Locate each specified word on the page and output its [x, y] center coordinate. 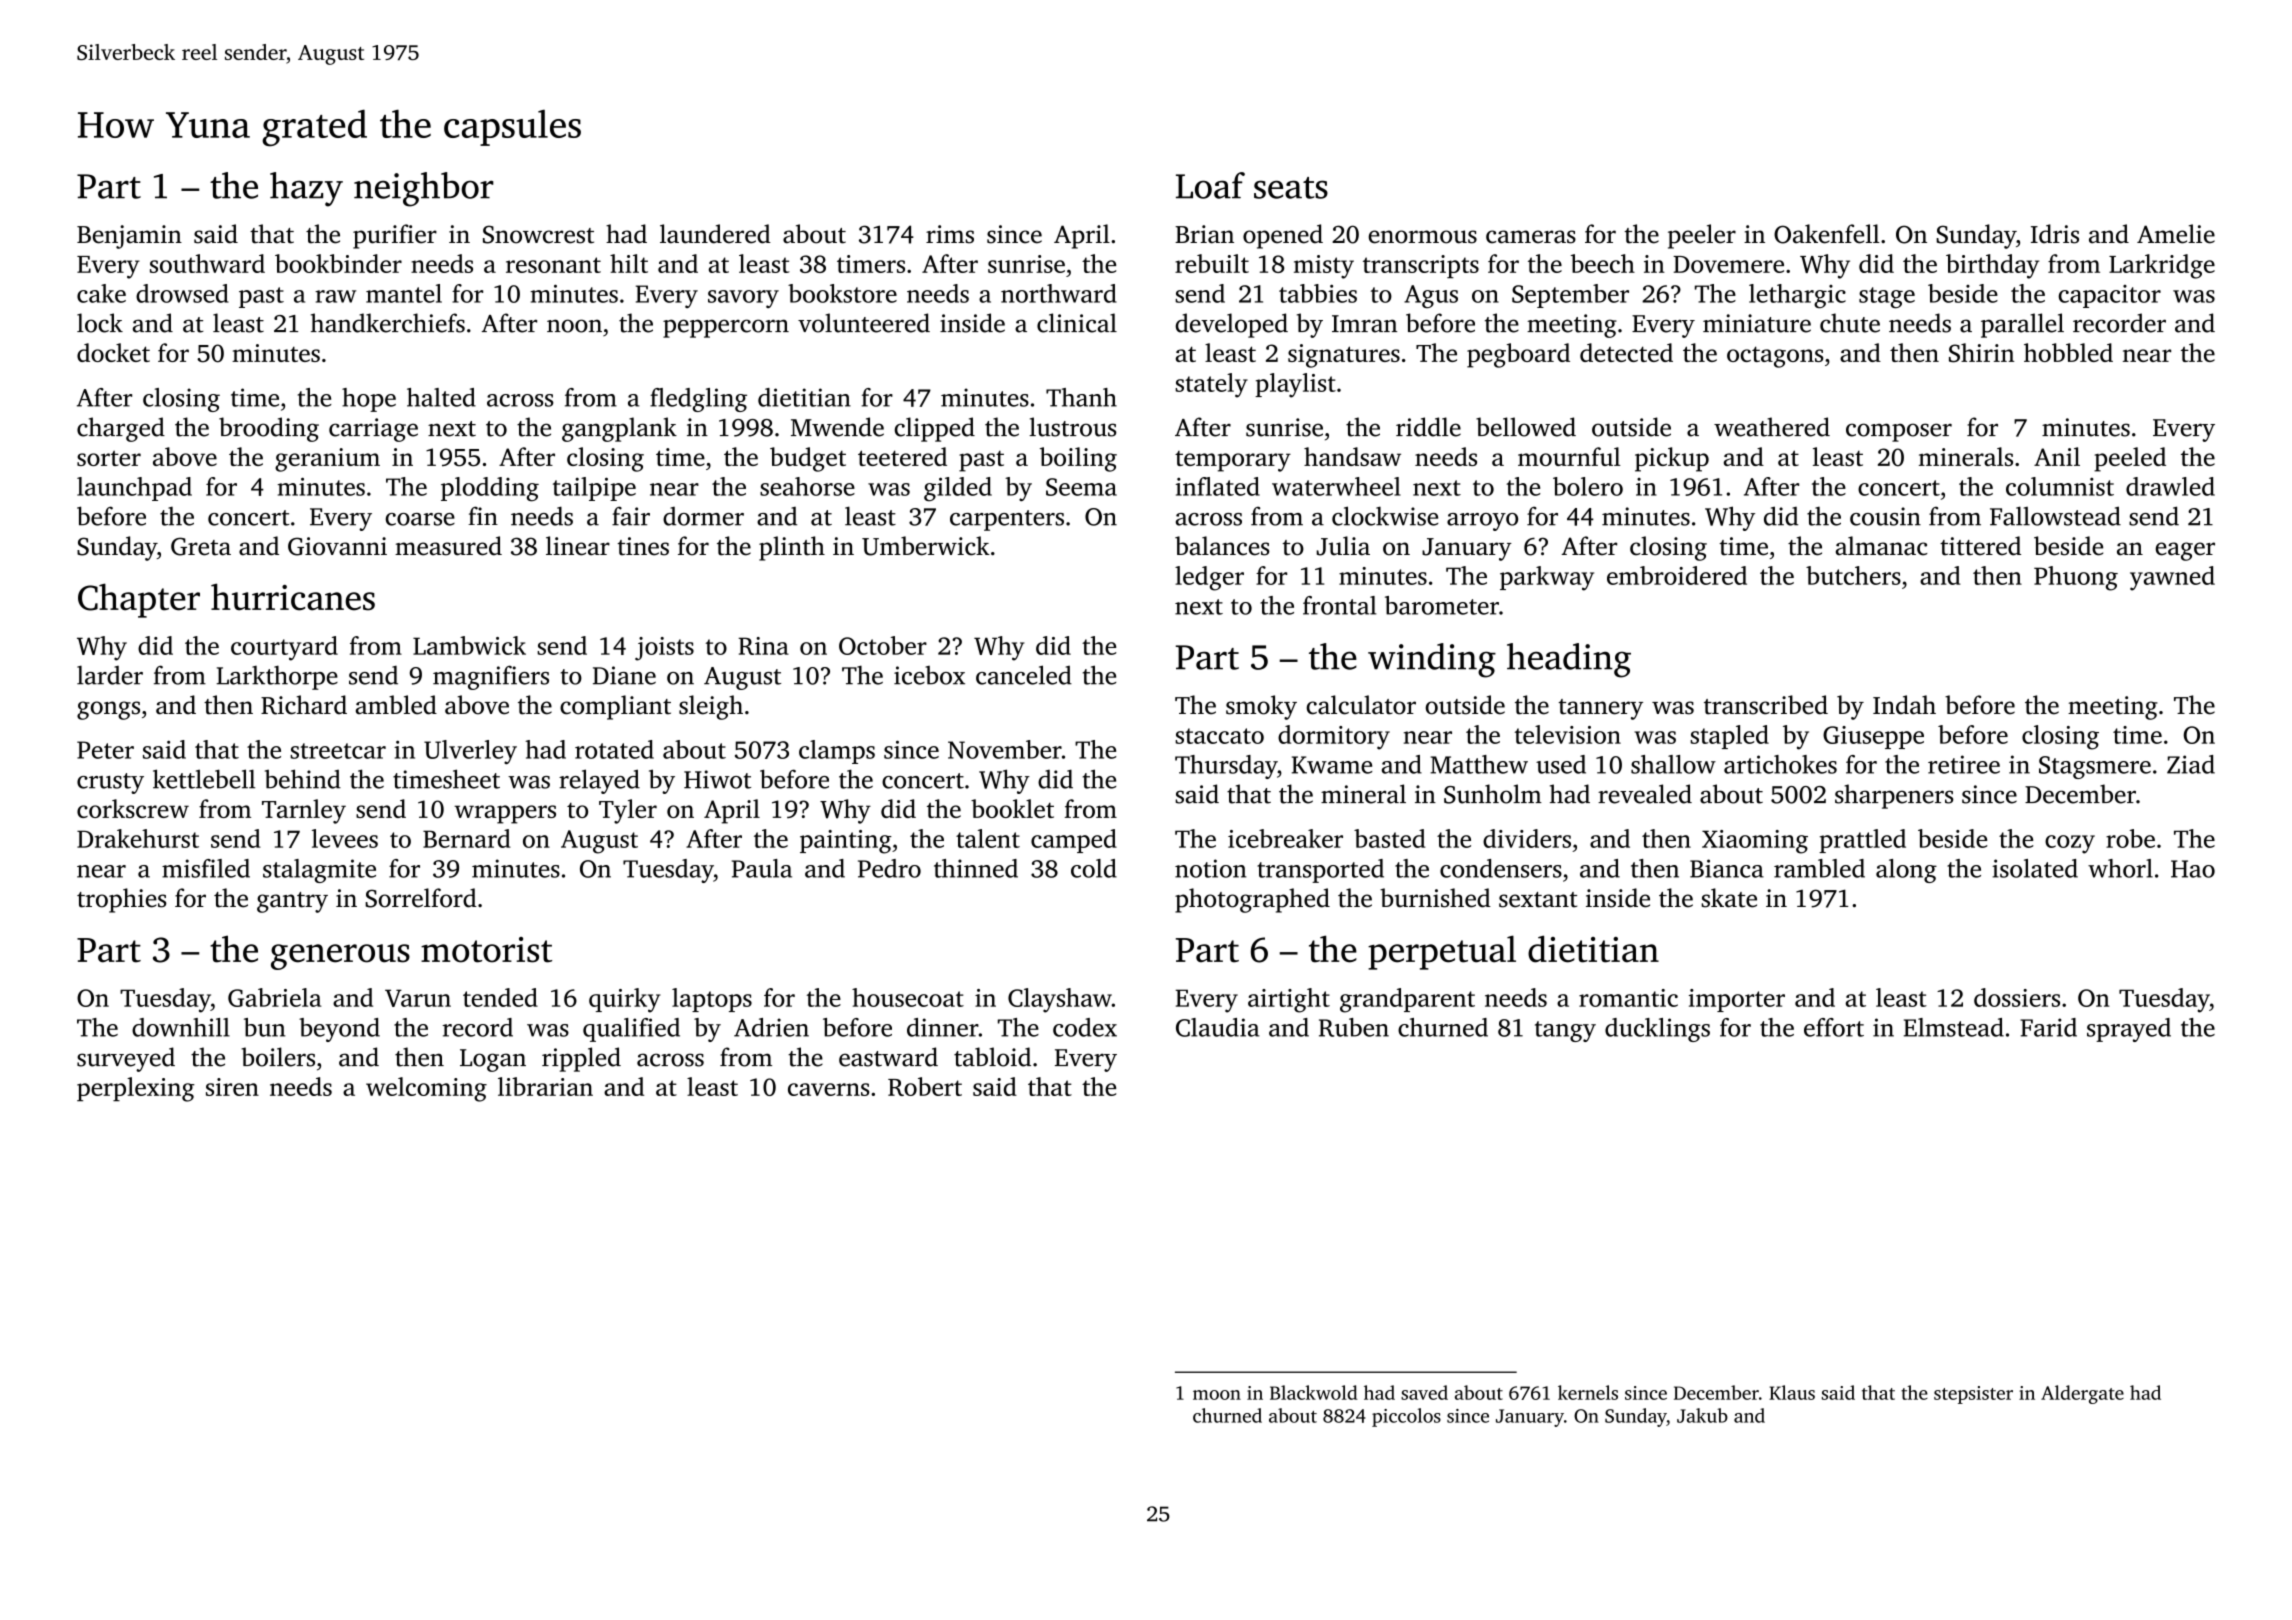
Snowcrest [538, 234]
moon [1217, 1395]
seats [1291, 188]
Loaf [1210, 185]
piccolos [1406, 1417]
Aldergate [2082, 1394]
